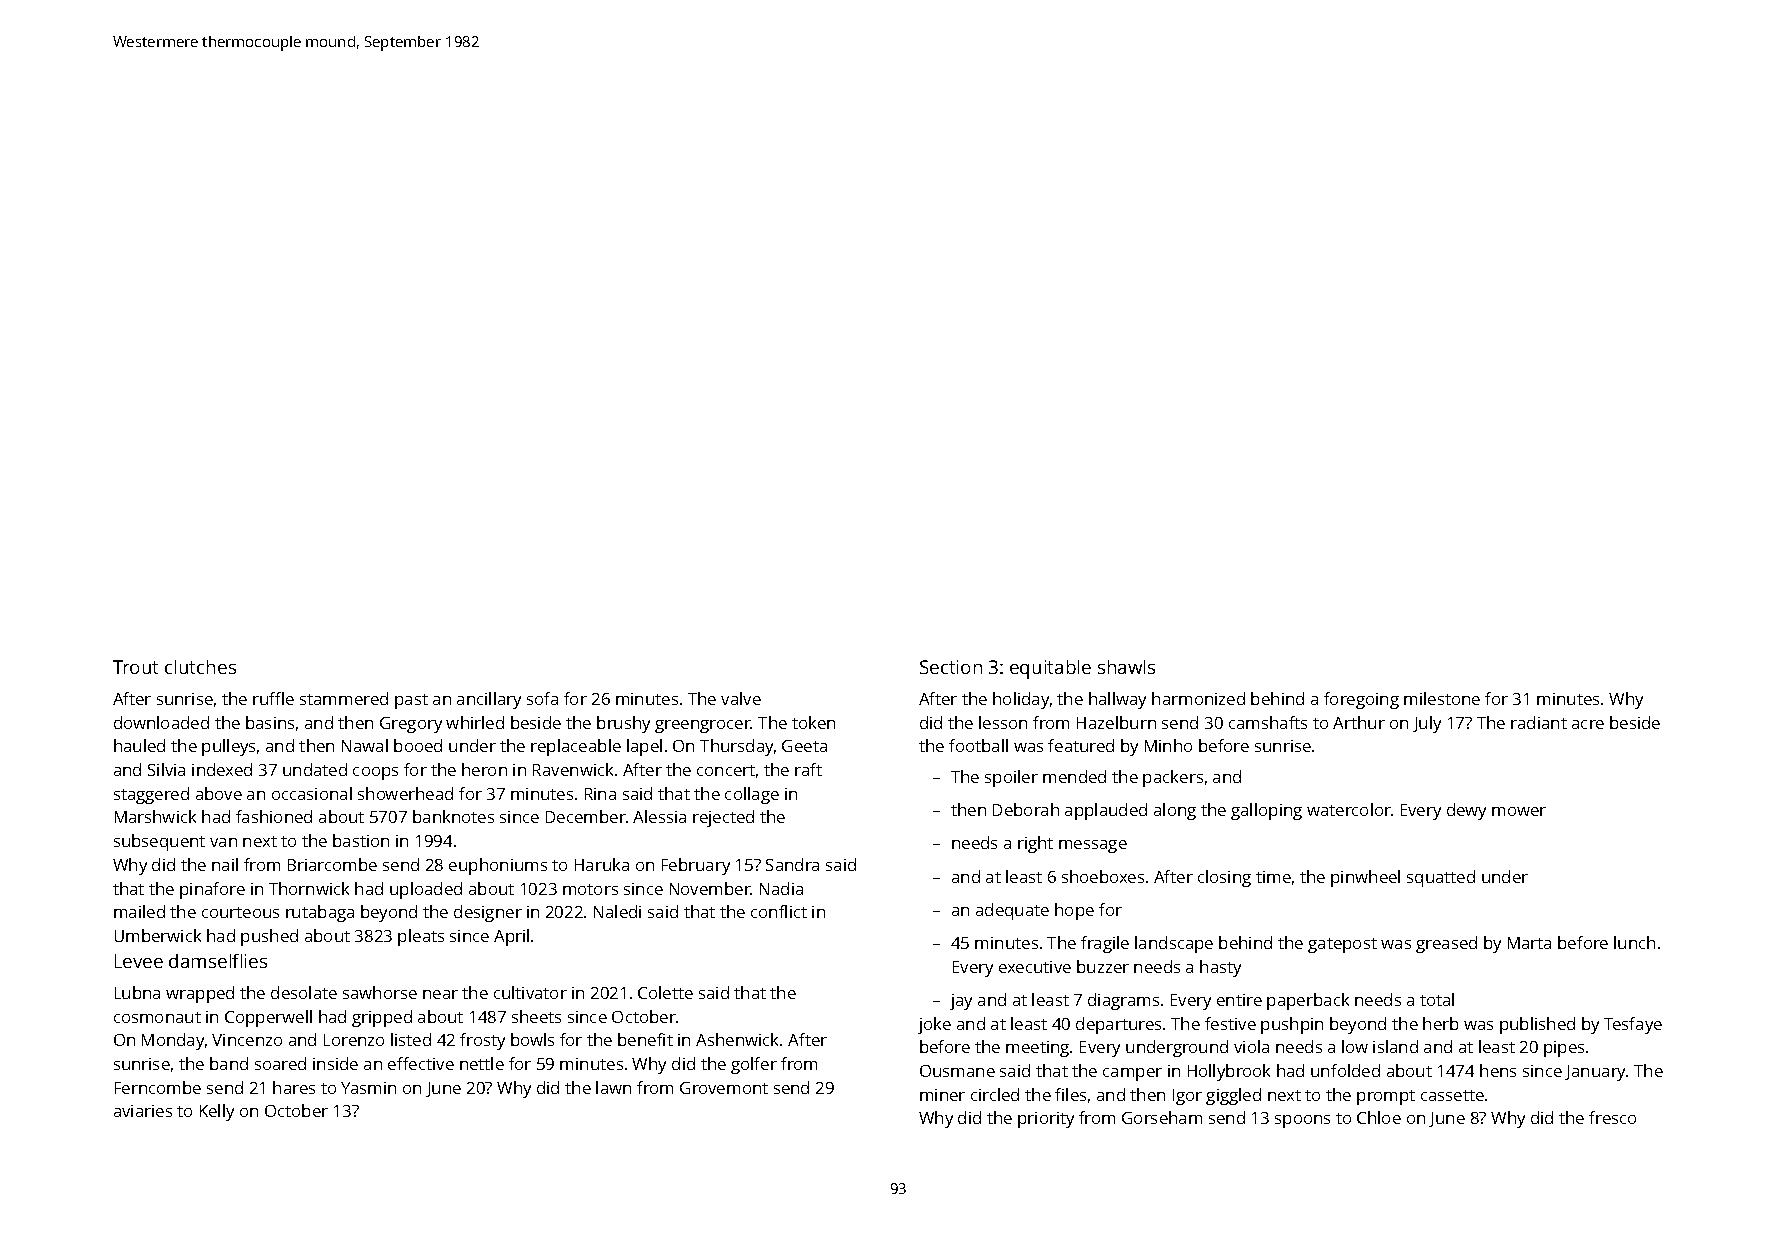 The width and height of the document is (1780, 1259). I want to click on adequate, so click(1012, 911).
